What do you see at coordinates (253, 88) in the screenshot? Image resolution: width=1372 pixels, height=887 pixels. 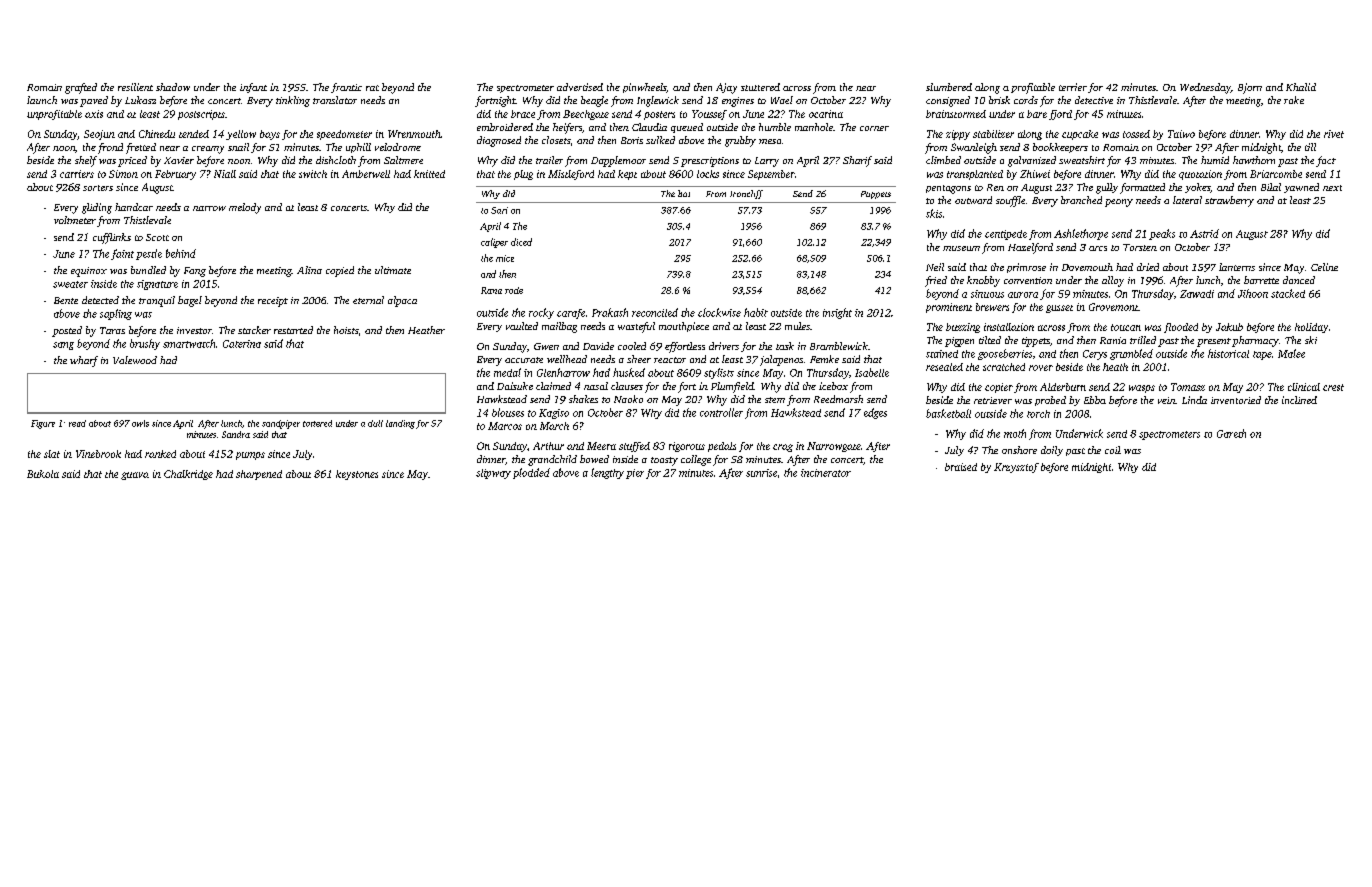 I see `infant` at bounding box center [253, 88].
